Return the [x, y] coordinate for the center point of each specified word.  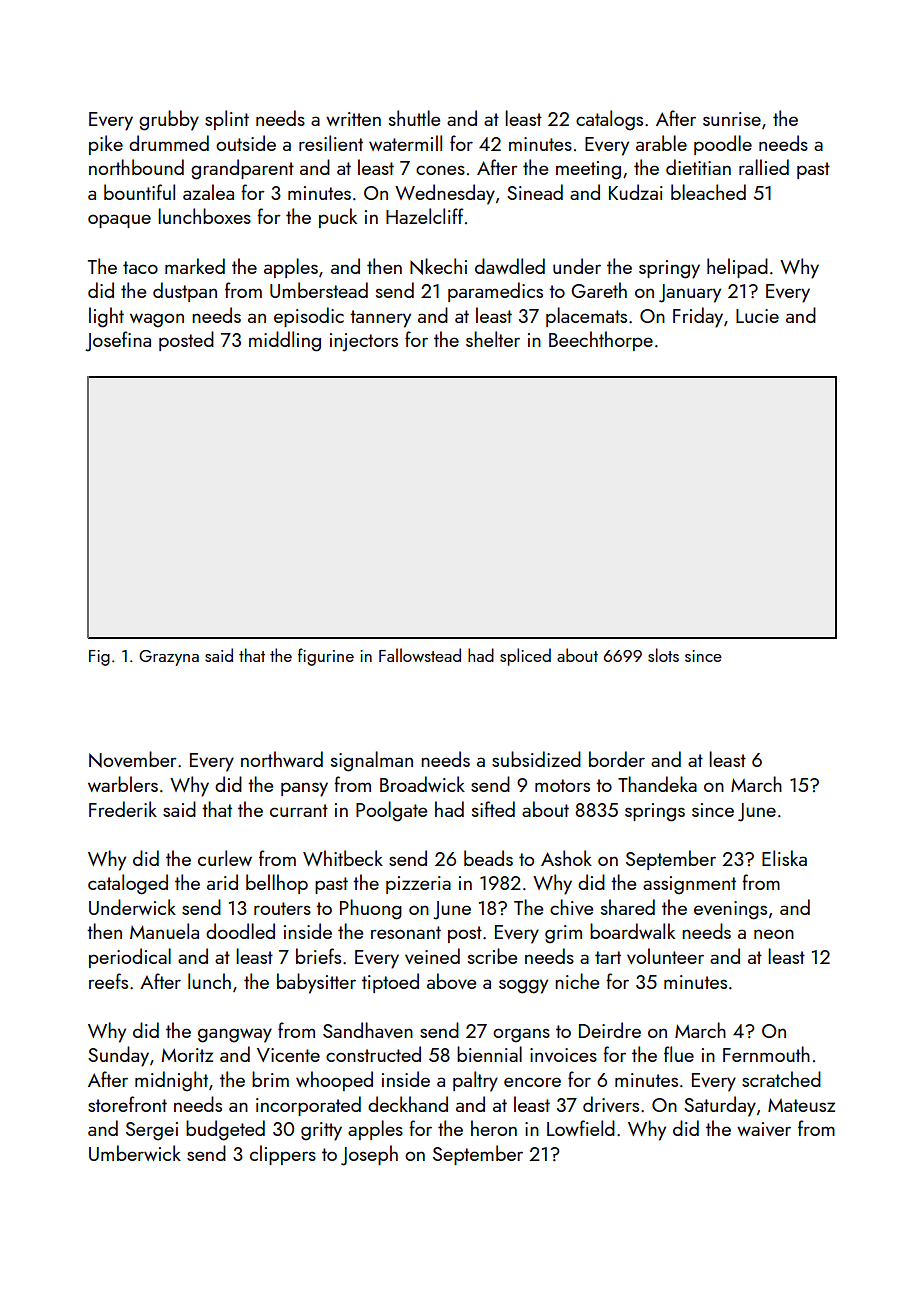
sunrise [732, 119]
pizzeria [418, 885]
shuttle [414, 118]
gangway [235, 1035]
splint [227, 120]
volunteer [665, 956]
